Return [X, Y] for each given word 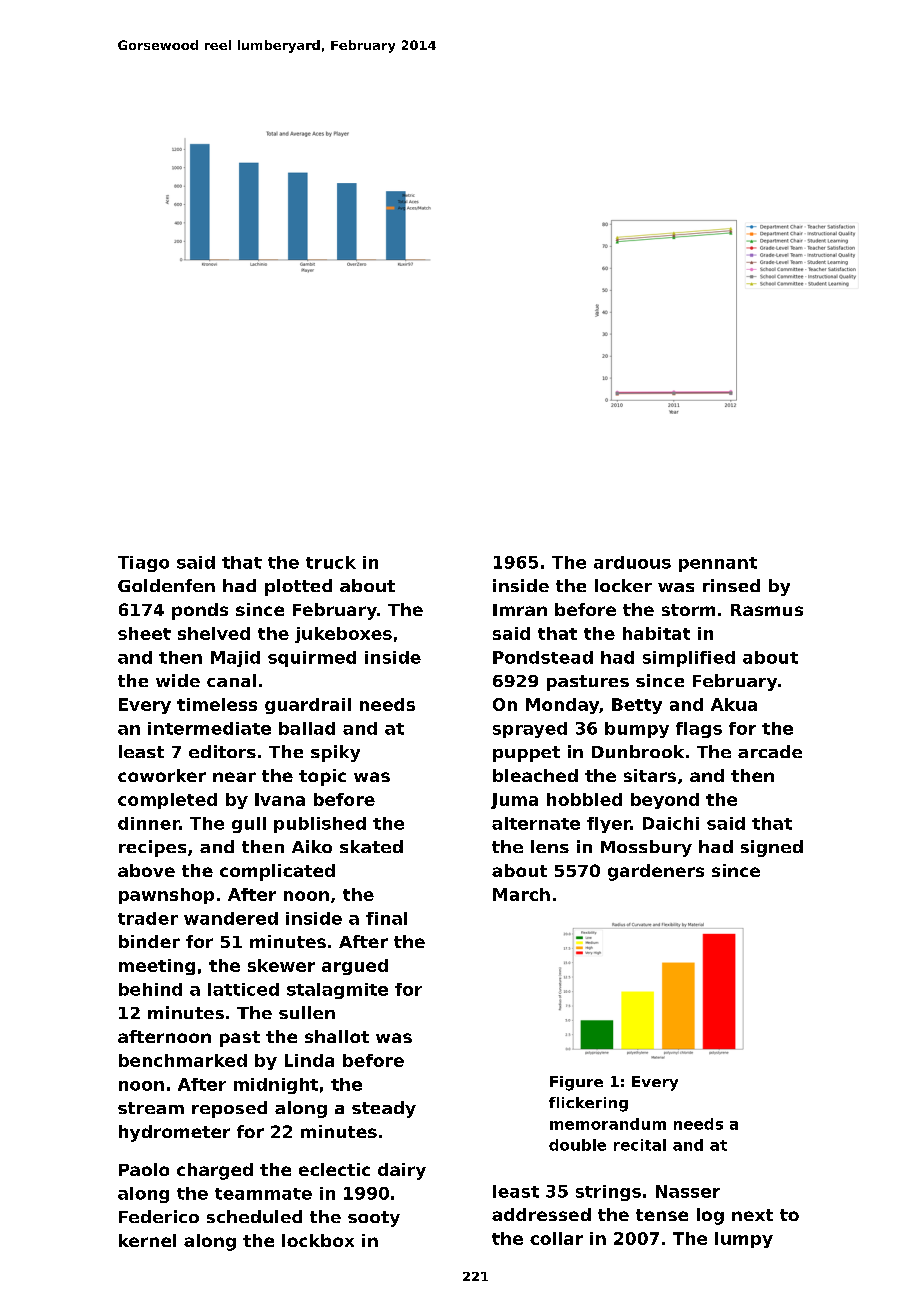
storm [688, 610]
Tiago [143, 564]
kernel [147, 1240]
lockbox [318, 1240]
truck [331, 562]
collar [556, 1238]
